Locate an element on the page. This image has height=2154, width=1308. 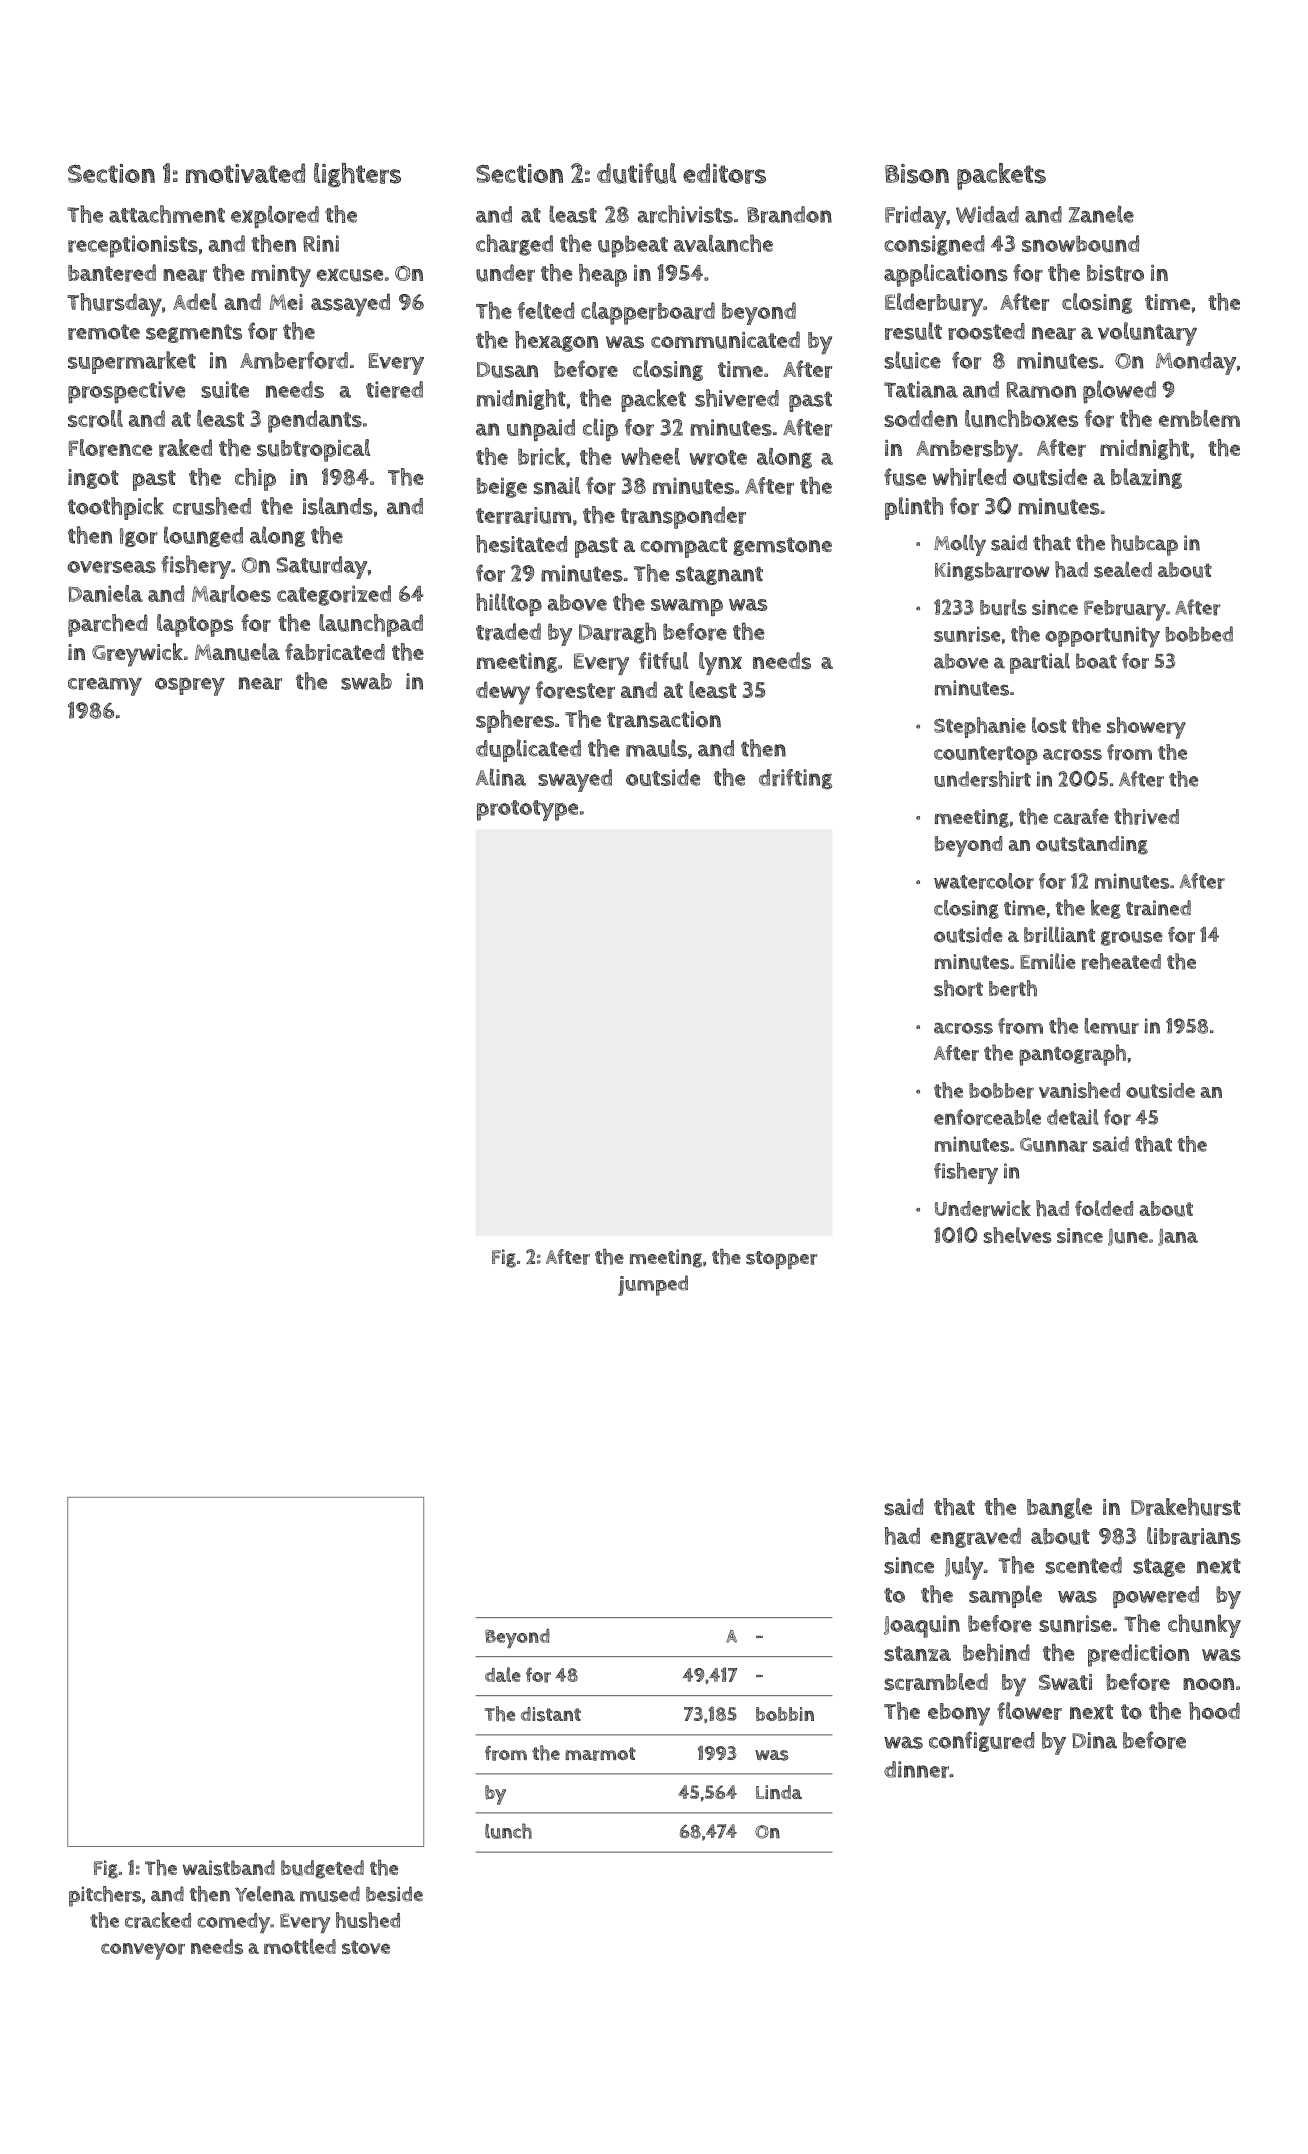
dinner is located at coordinates (916, 1769).
